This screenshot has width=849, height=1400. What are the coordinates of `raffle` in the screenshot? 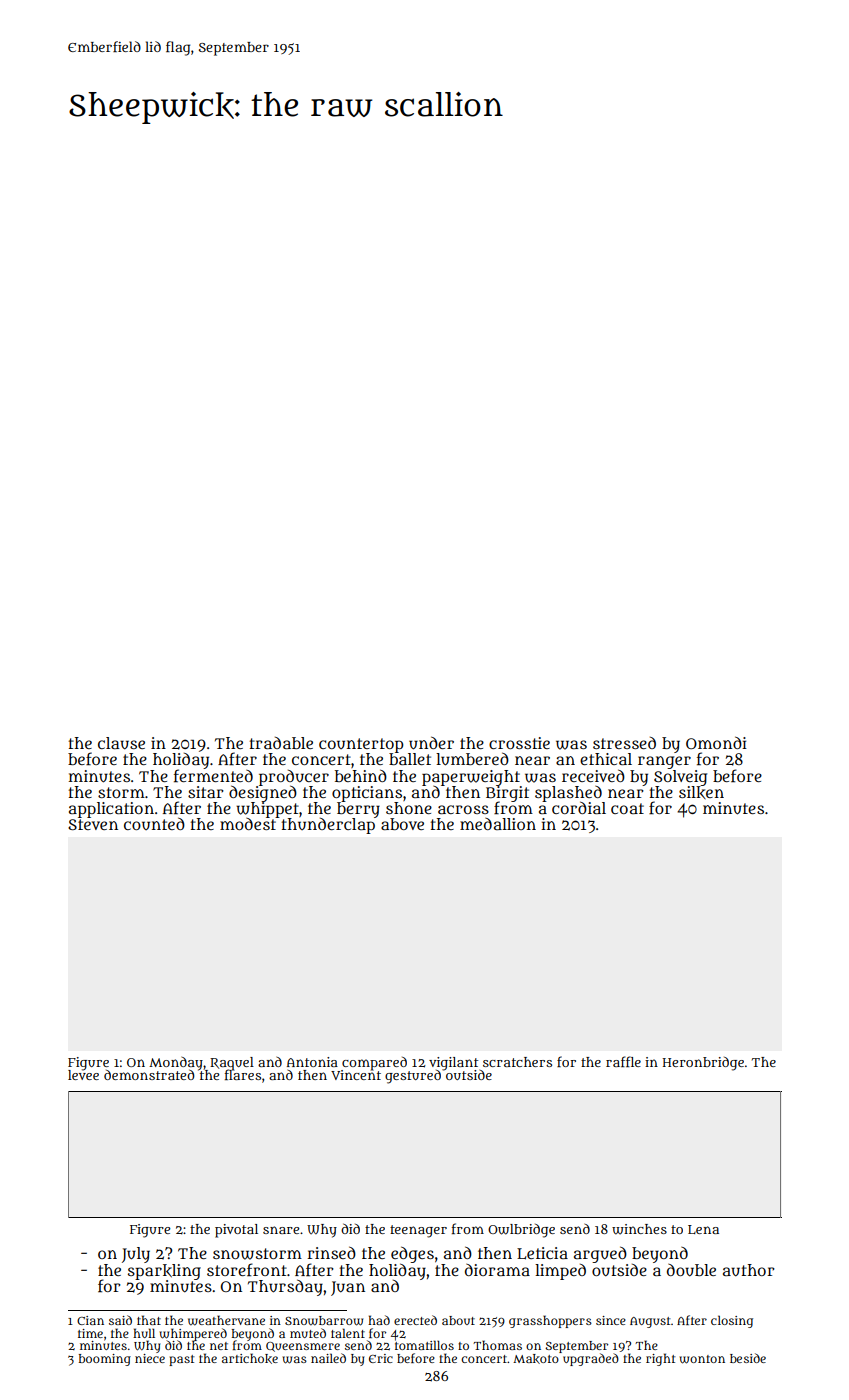 It's located at (623, 1061).
